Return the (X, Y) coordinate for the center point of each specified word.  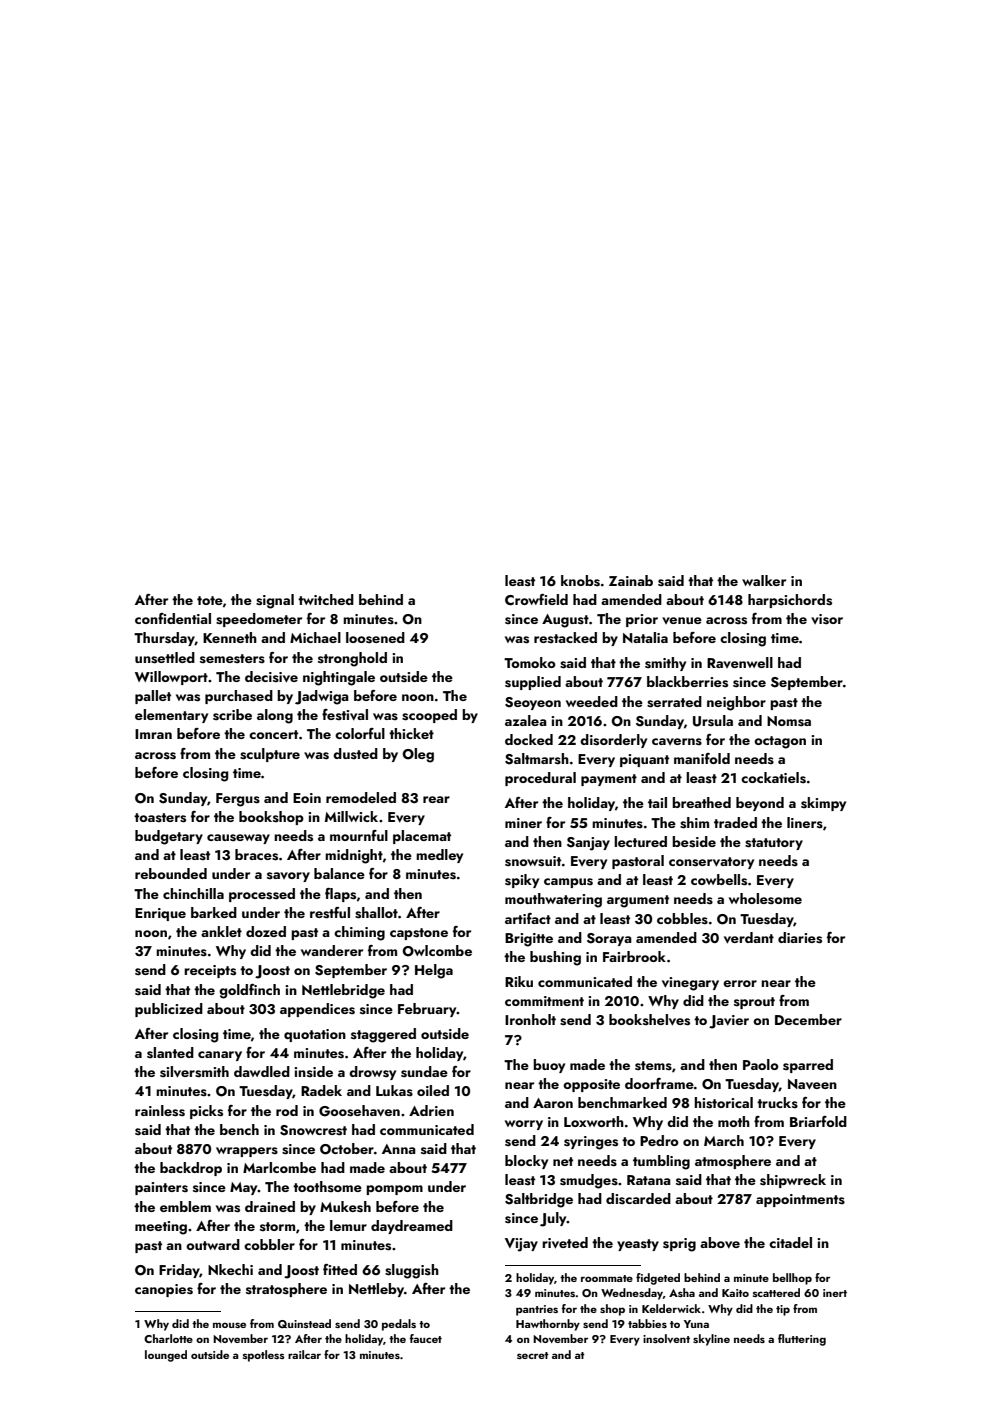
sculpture (270, 755)
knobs (580, 581)
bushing (555, 958)
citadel (790, 1242)
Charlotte (168, 1338)
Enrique (160, 914)
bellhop (792, 1279)
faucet (426, 1338)
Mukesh (345, 1207)
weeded (592, 701)
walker (764, 580)
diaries (800, 938)
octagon (780, 742)
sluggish (412, 1271)
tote (210, 600)
